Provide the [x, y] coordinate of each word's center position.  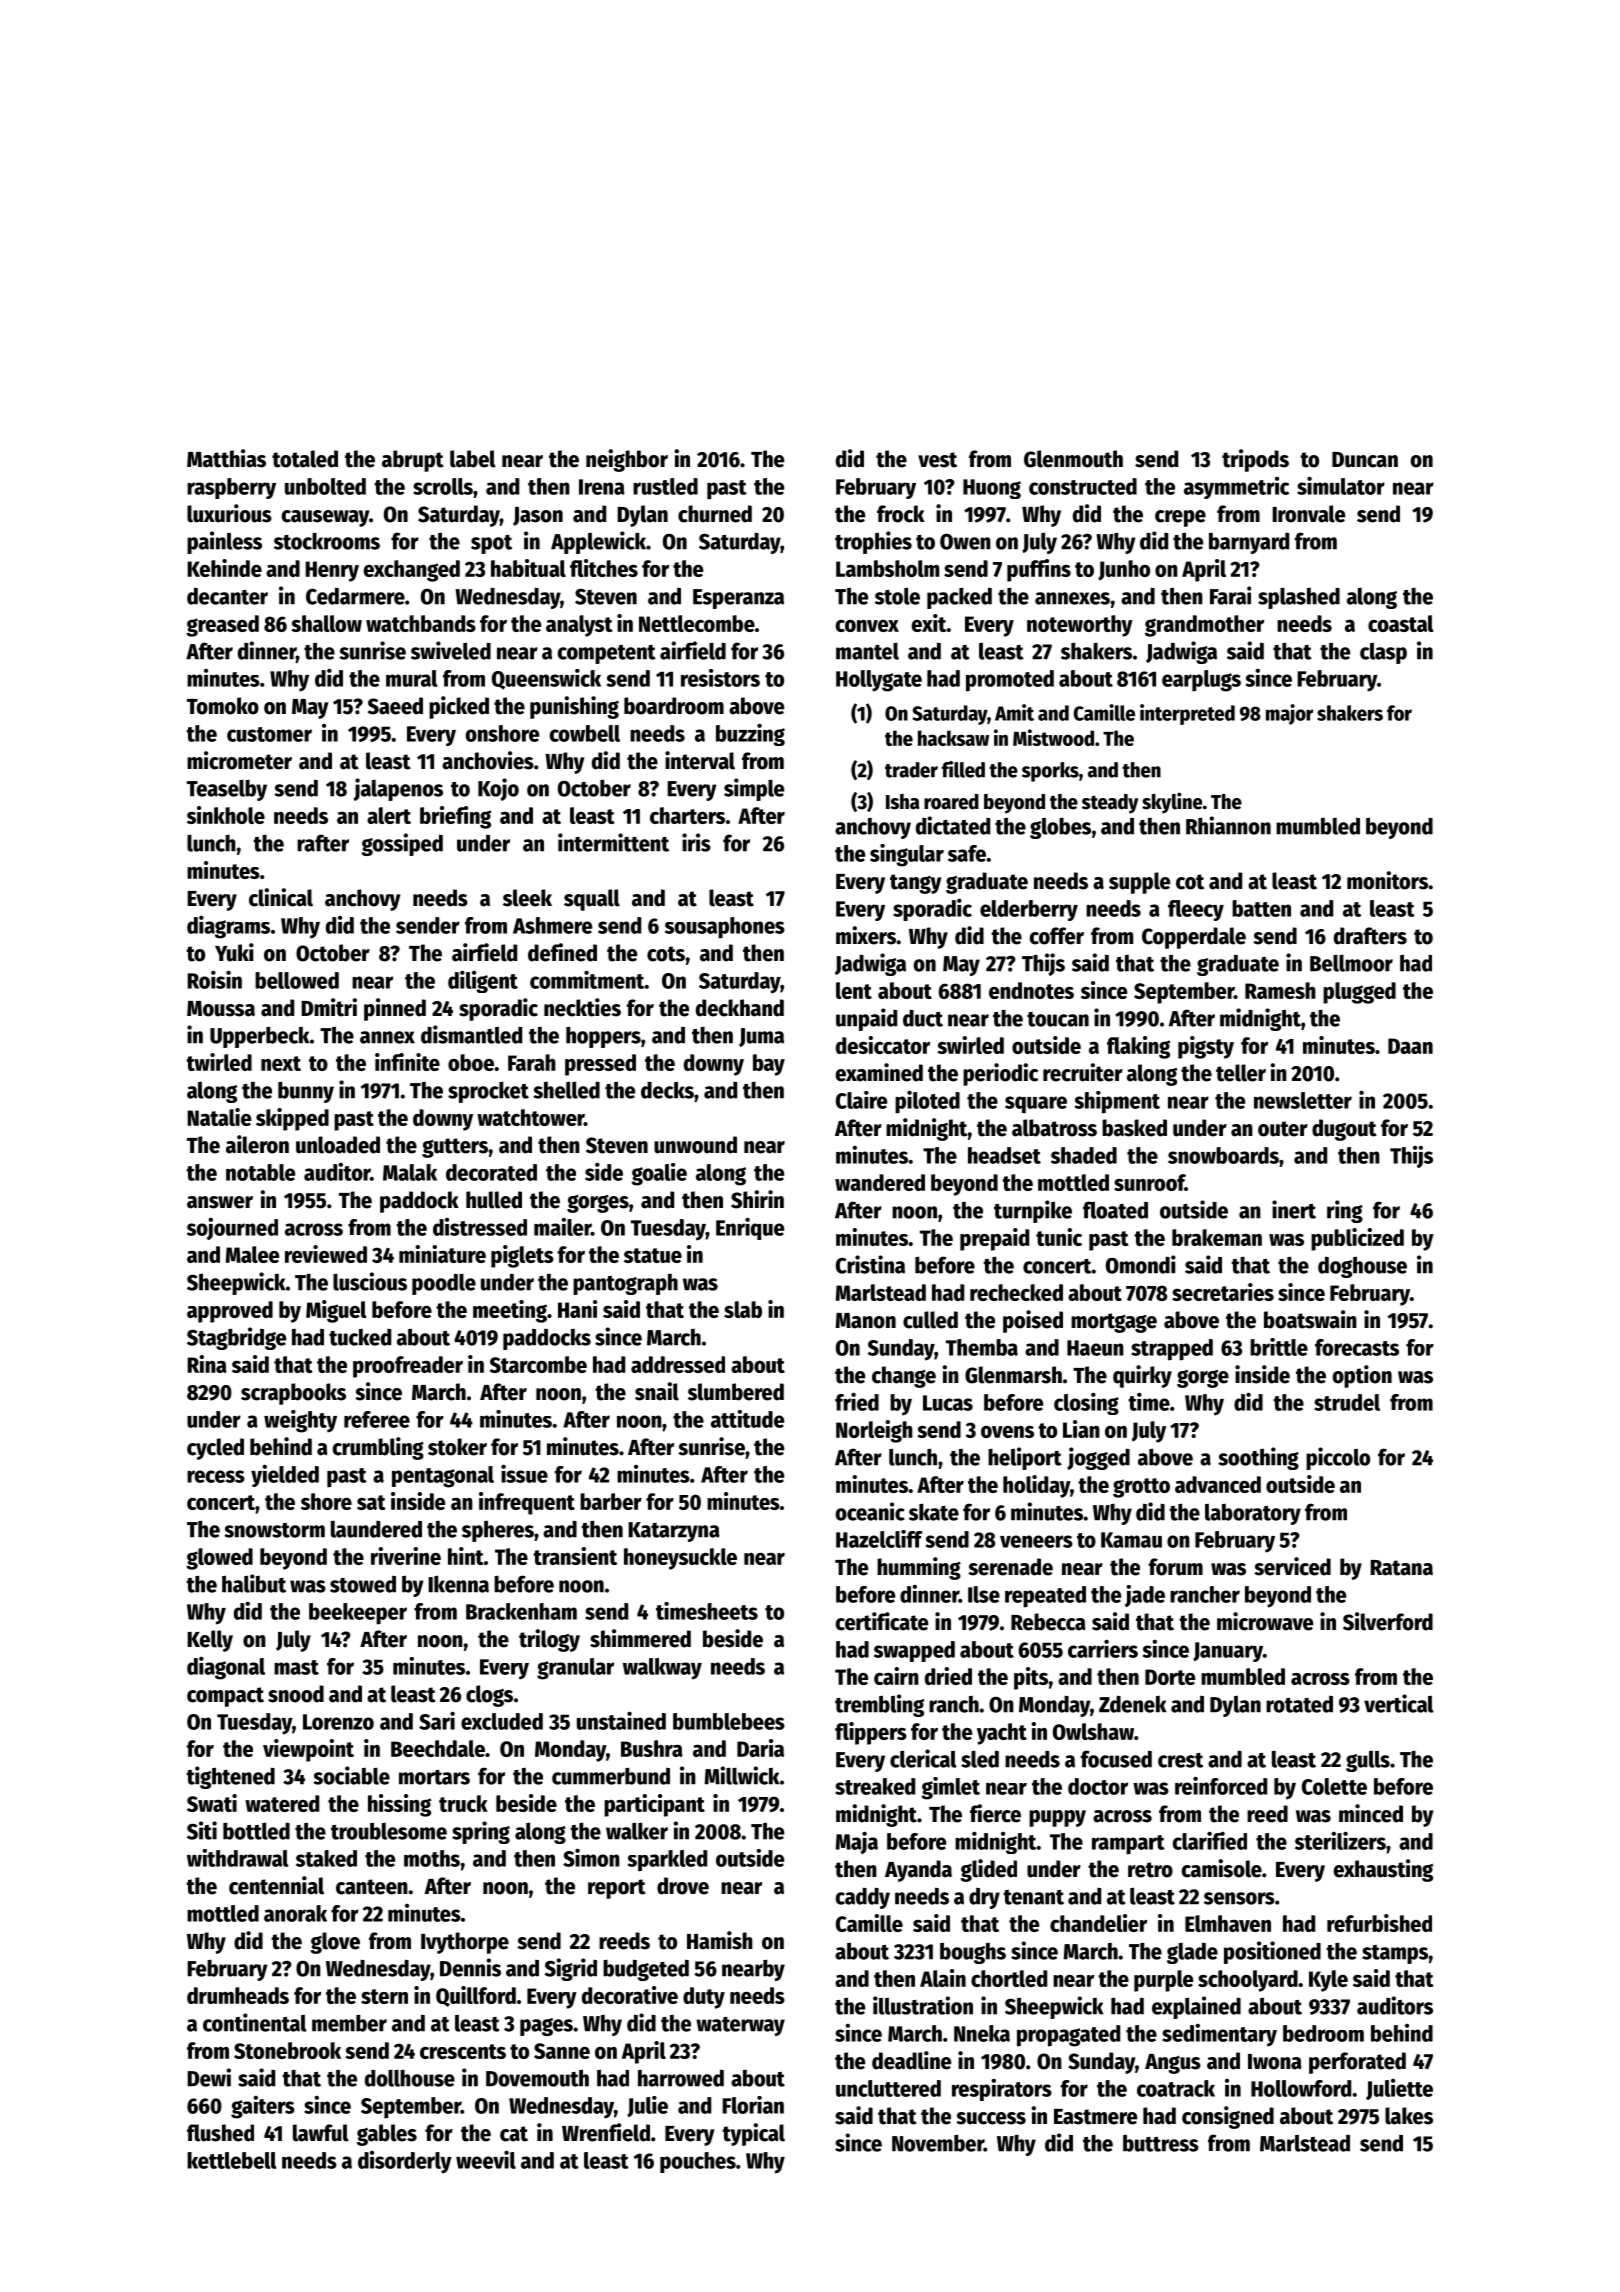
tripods [1255, 460]
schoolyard [1248, 1981]
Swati [212, 1803]
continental [254, 2022]
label [473, 459]
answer [220, 1202]
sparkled [667, 1861]
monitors [1387, 880]
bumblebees [729, 1721]
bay [769, 1065]
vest [937, 460]
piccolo [1338, 1458]
